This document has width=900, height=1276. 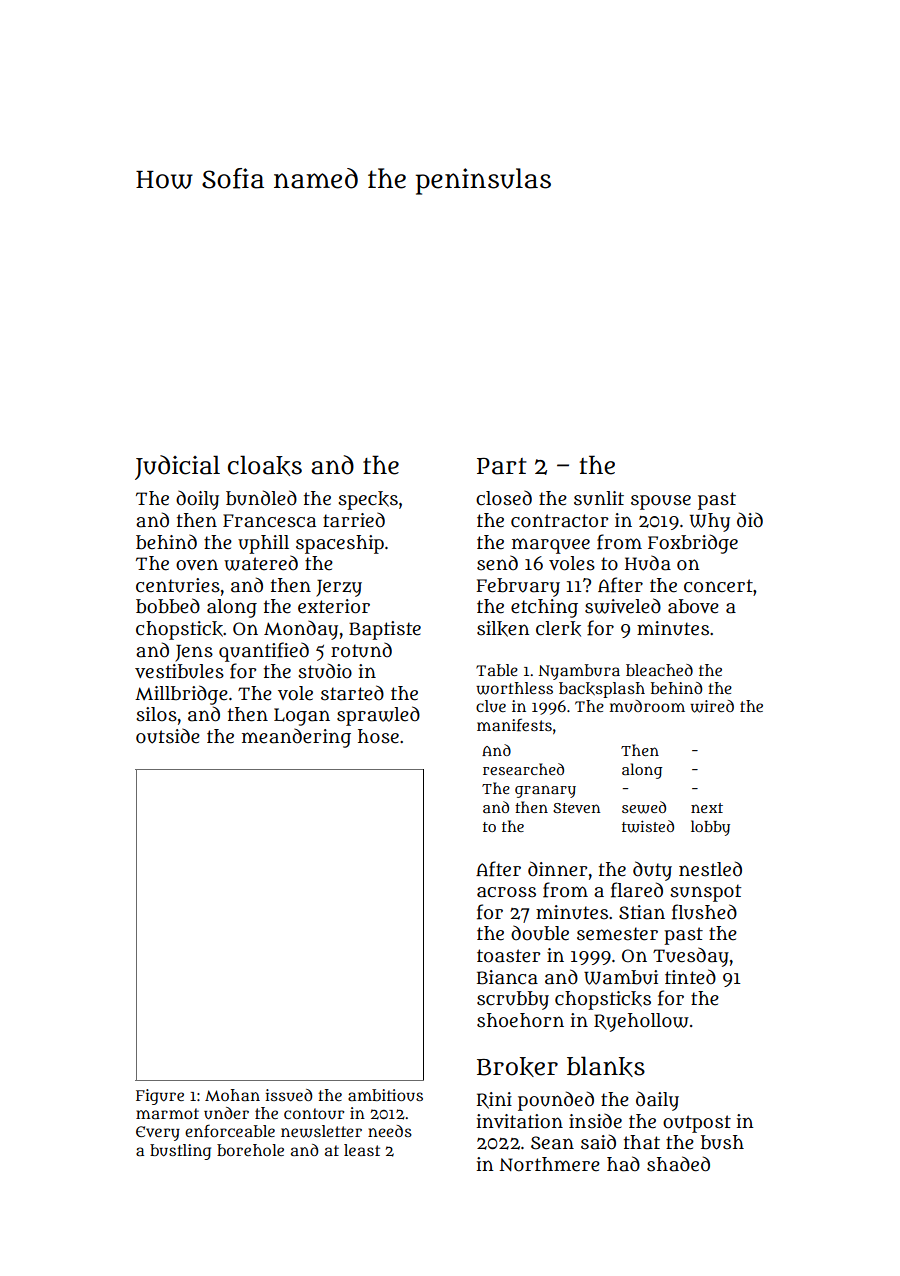 I want to click on meandering, so click(x=296, y=738).
